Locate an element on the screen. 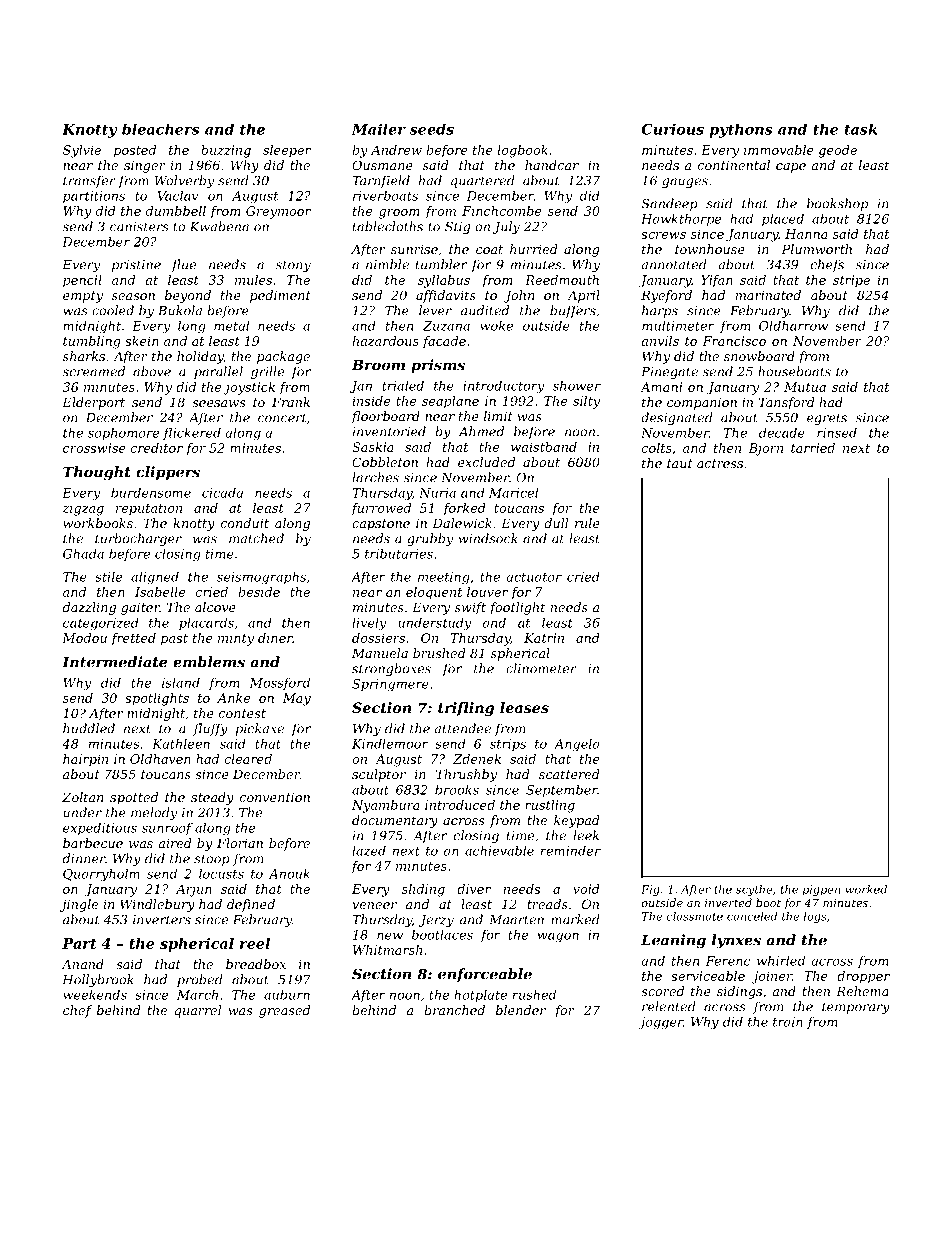  quarrel is located at coordinates (198, 1011).
